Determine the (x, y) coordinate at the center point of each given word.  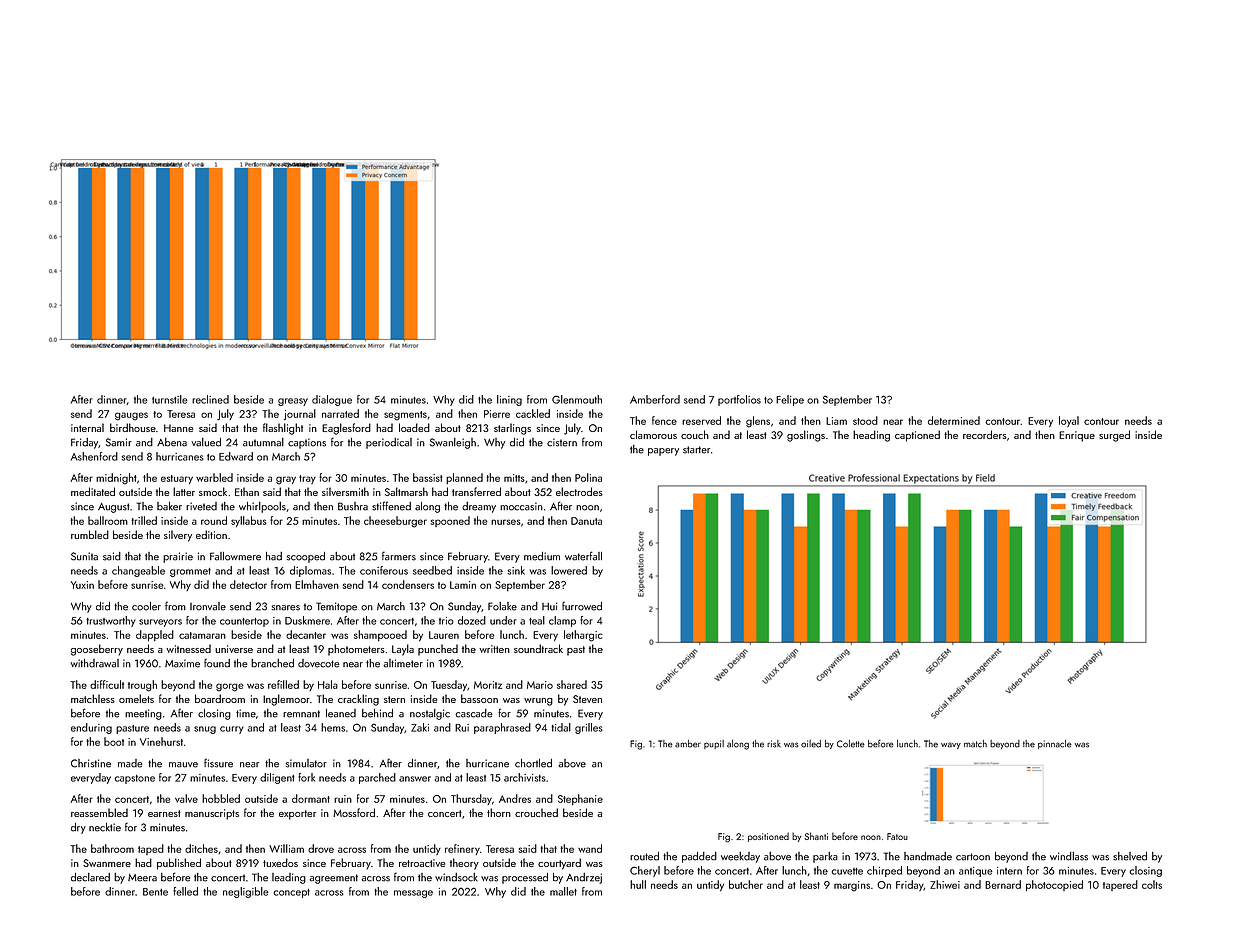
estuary (177, 479)
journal (300, 414)
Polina (588, 477)
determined (954, 420)
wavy (951, 745)
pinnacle (1055, 744)
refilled (283, 684)
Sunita (84, 556)
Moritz (488, 685)
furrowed (582, 606)
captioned (917, 436)
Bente (155, 892)
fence (664, 420)
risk (774, 744)
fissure (218, 763)
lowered (569, 570)
